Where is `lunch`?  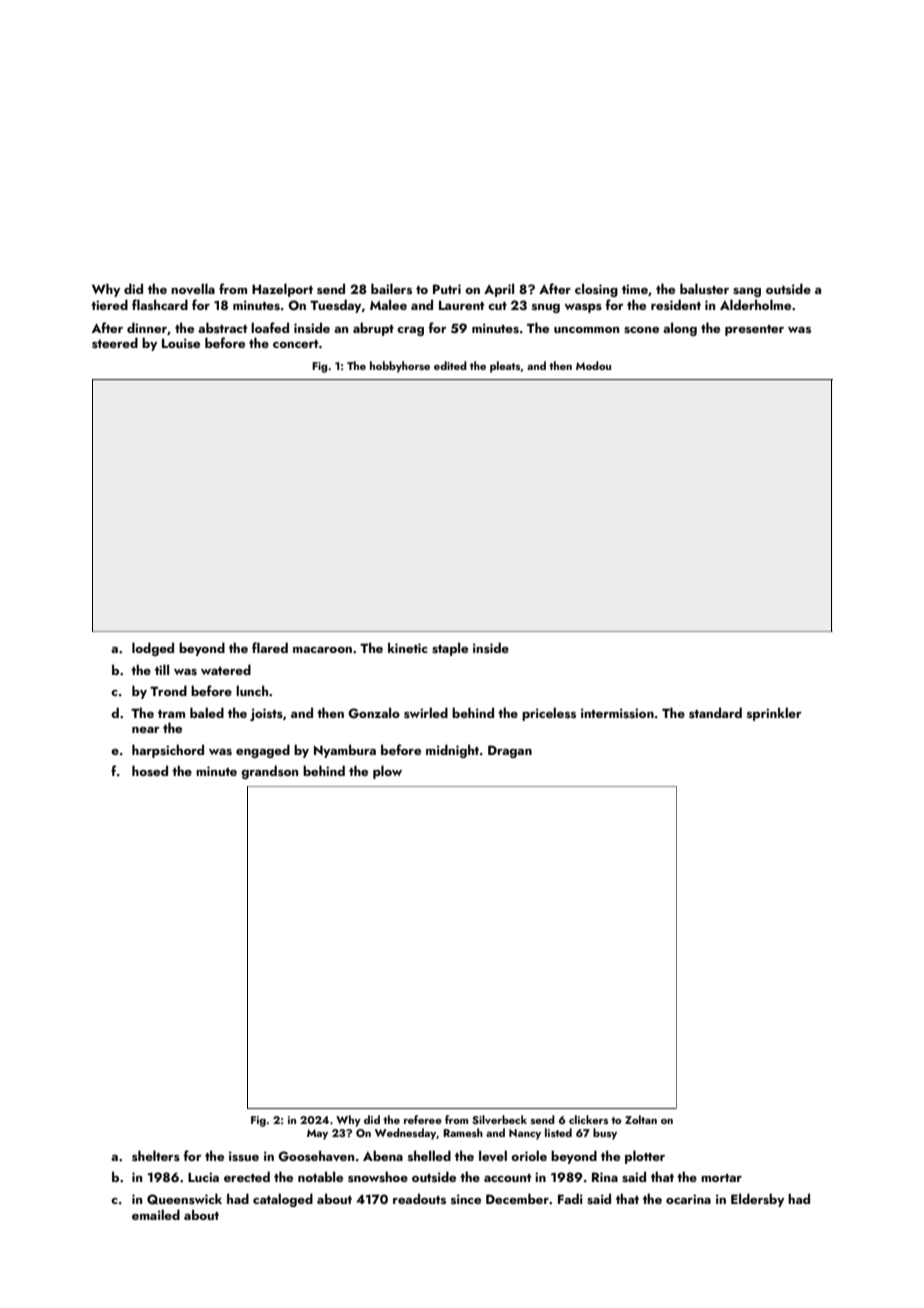
lunch is located at coordinates (252, 690).
